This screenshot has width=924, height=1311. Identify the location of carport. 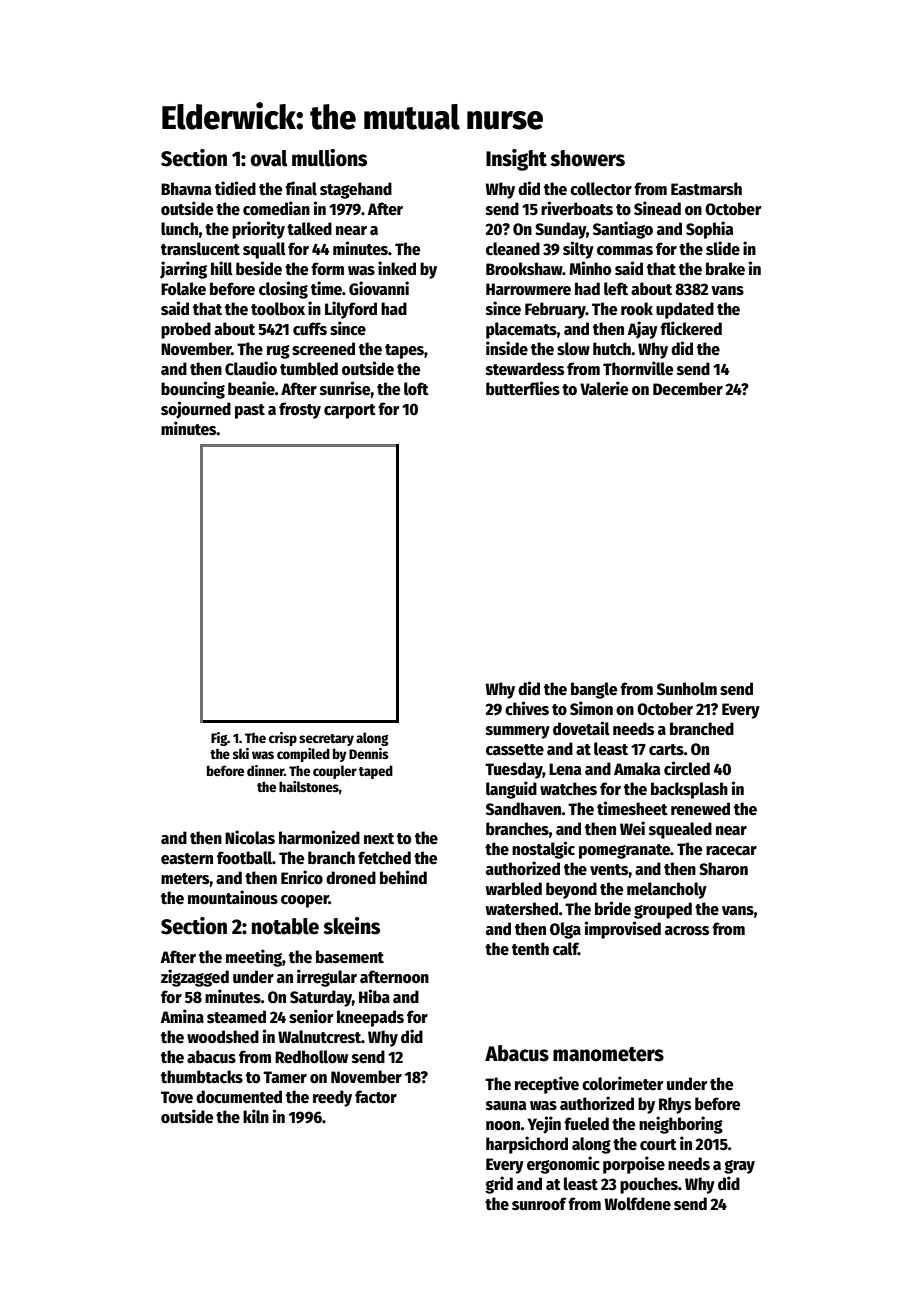
(350, 411).
